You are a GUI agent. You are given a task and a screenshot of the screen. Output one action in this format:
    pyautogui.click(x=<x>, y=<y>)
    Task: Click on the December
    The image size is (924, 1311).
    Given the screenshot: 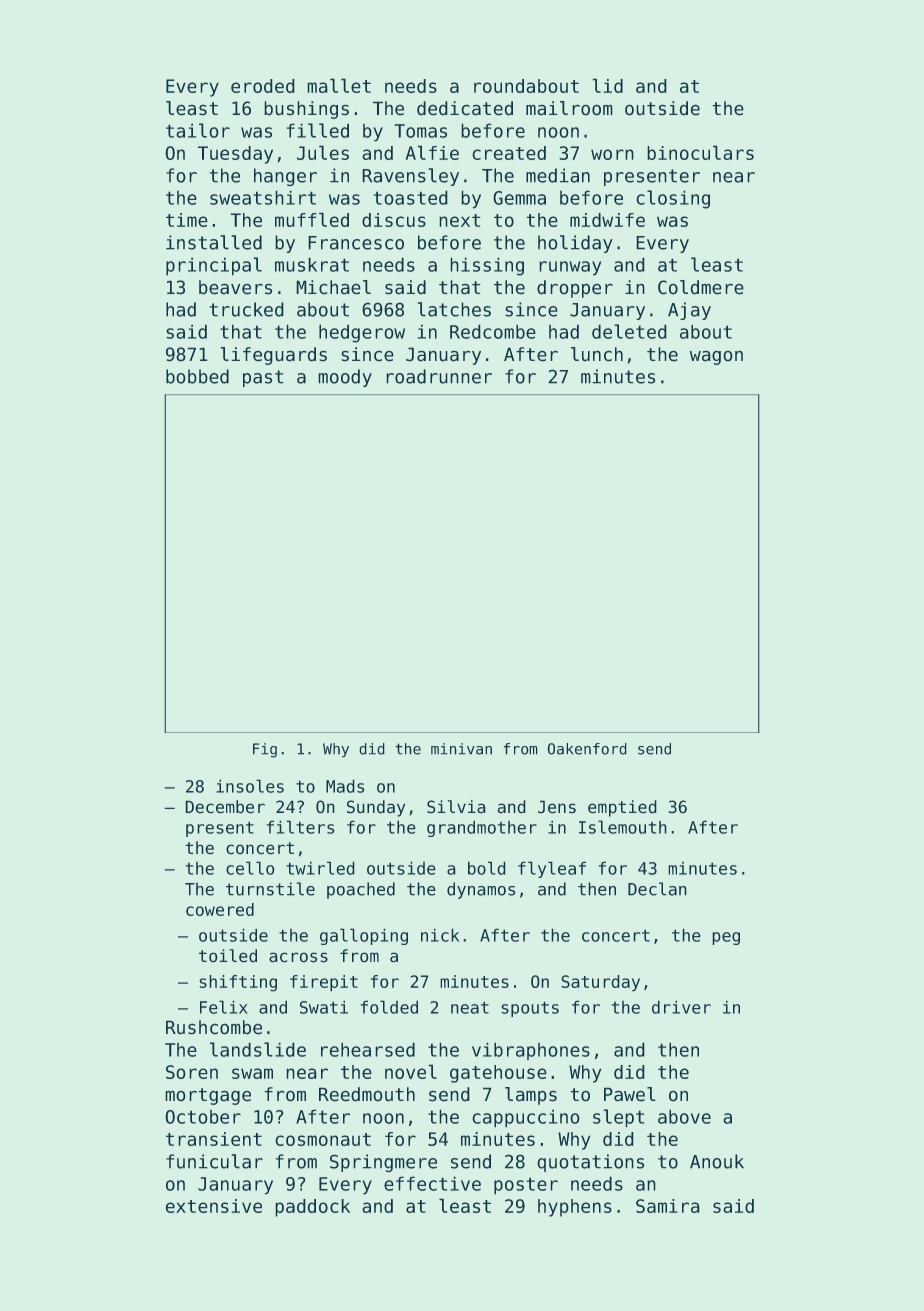 What is the action you would take?
    pyautogui.click(x=225, y=807)
